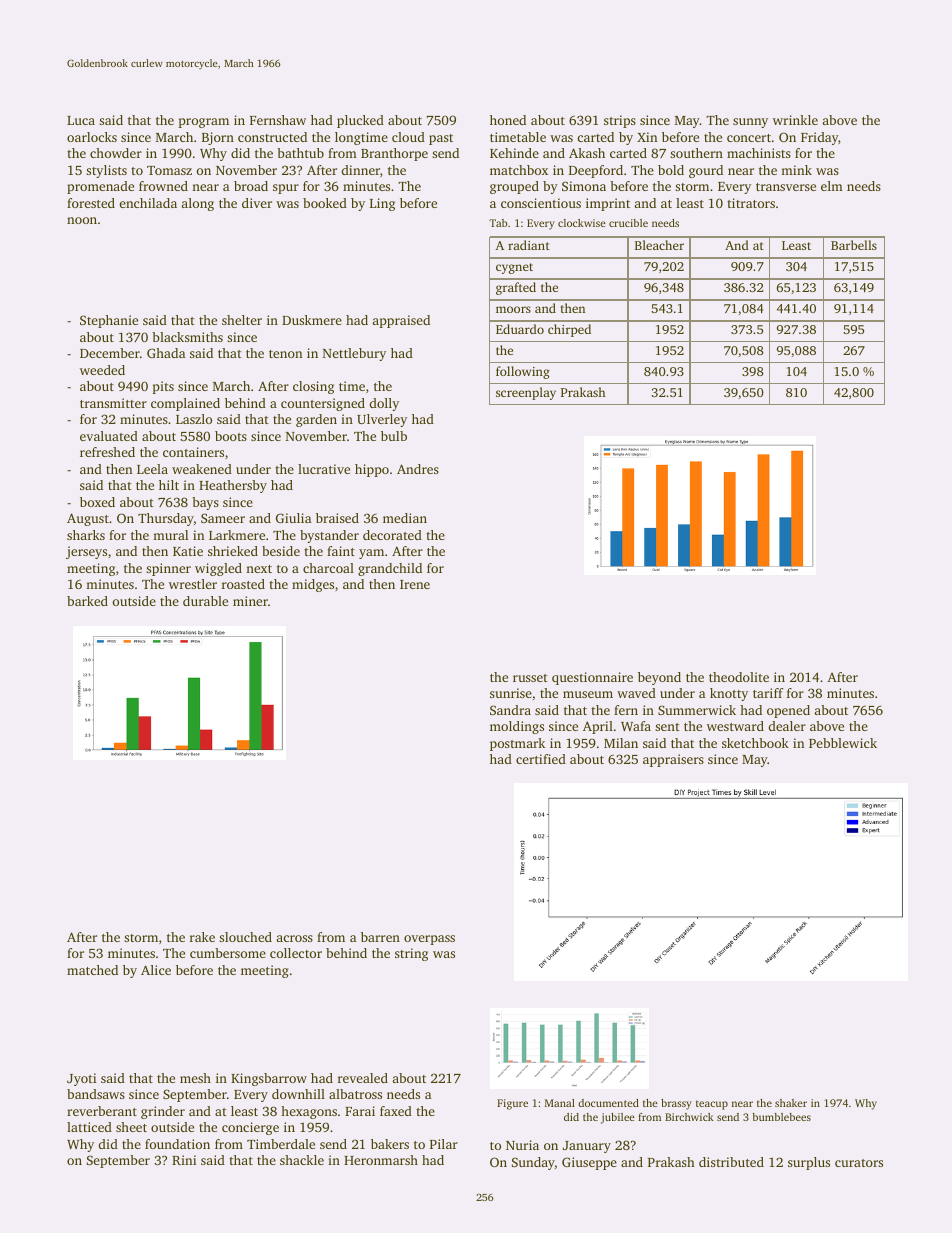  I want to click on barked, so click(87, 601).
